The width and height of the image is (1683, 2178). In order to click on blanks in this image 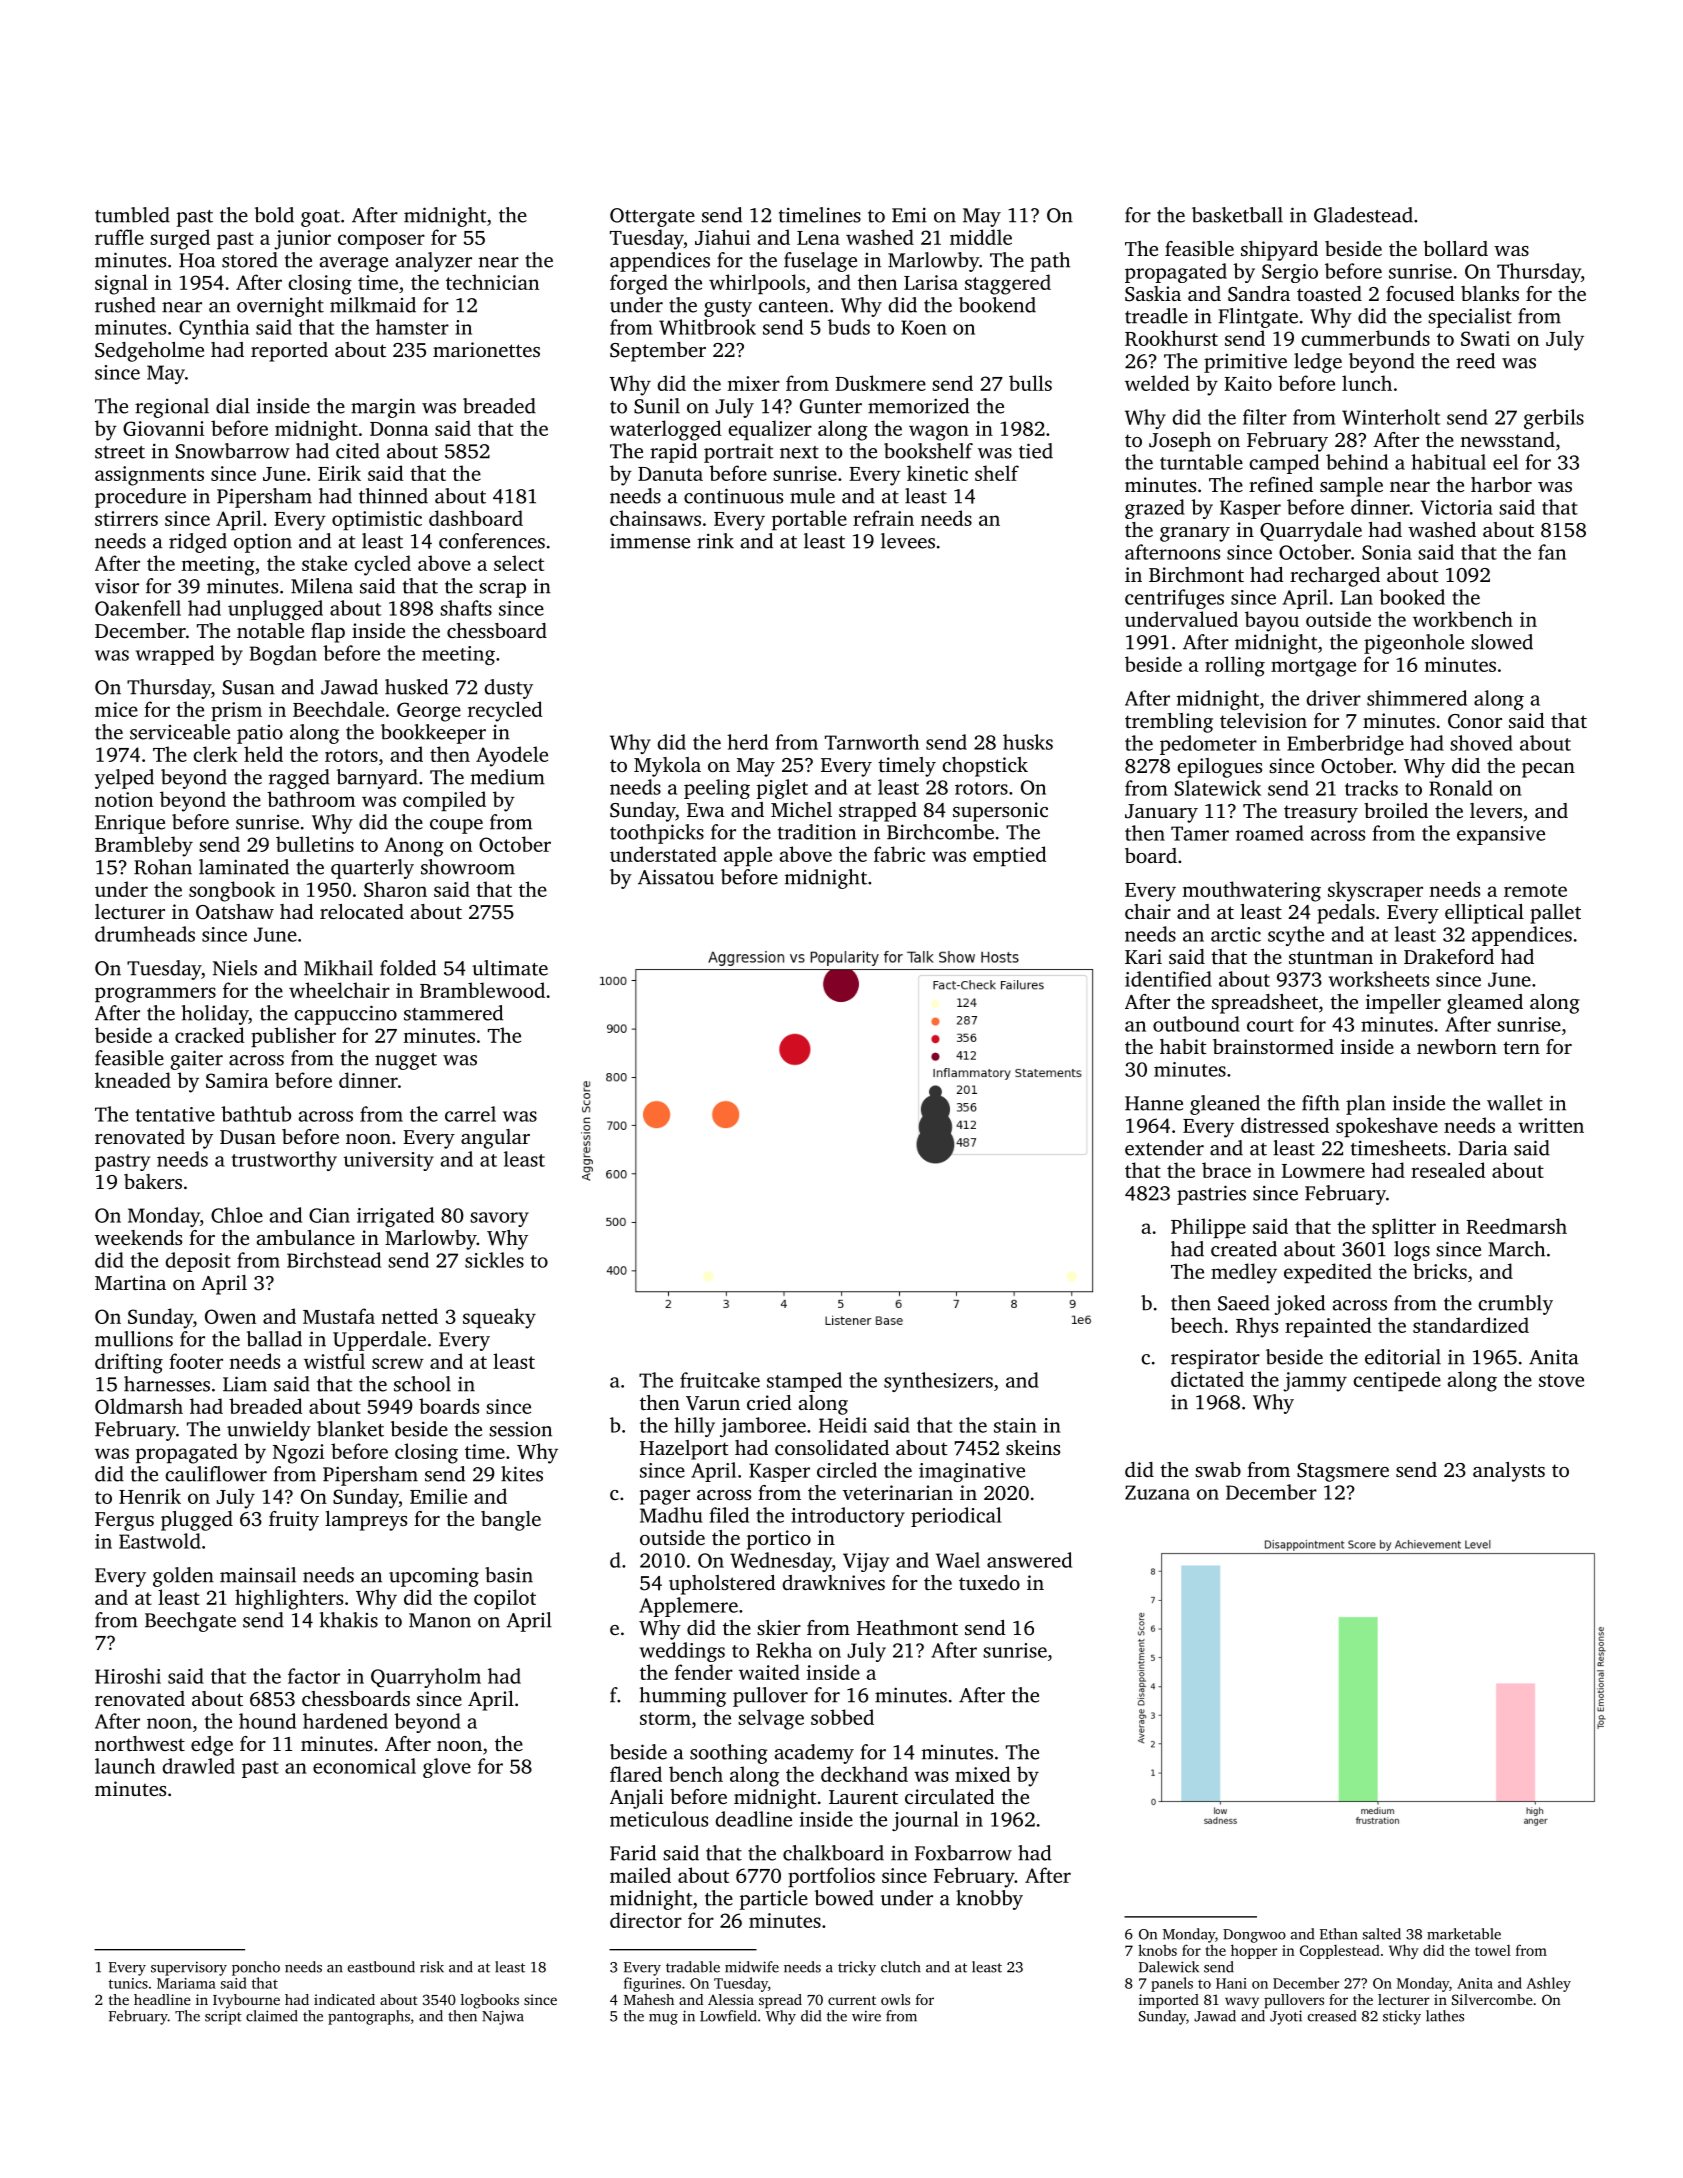, I will do `click(1490, 293)`.
